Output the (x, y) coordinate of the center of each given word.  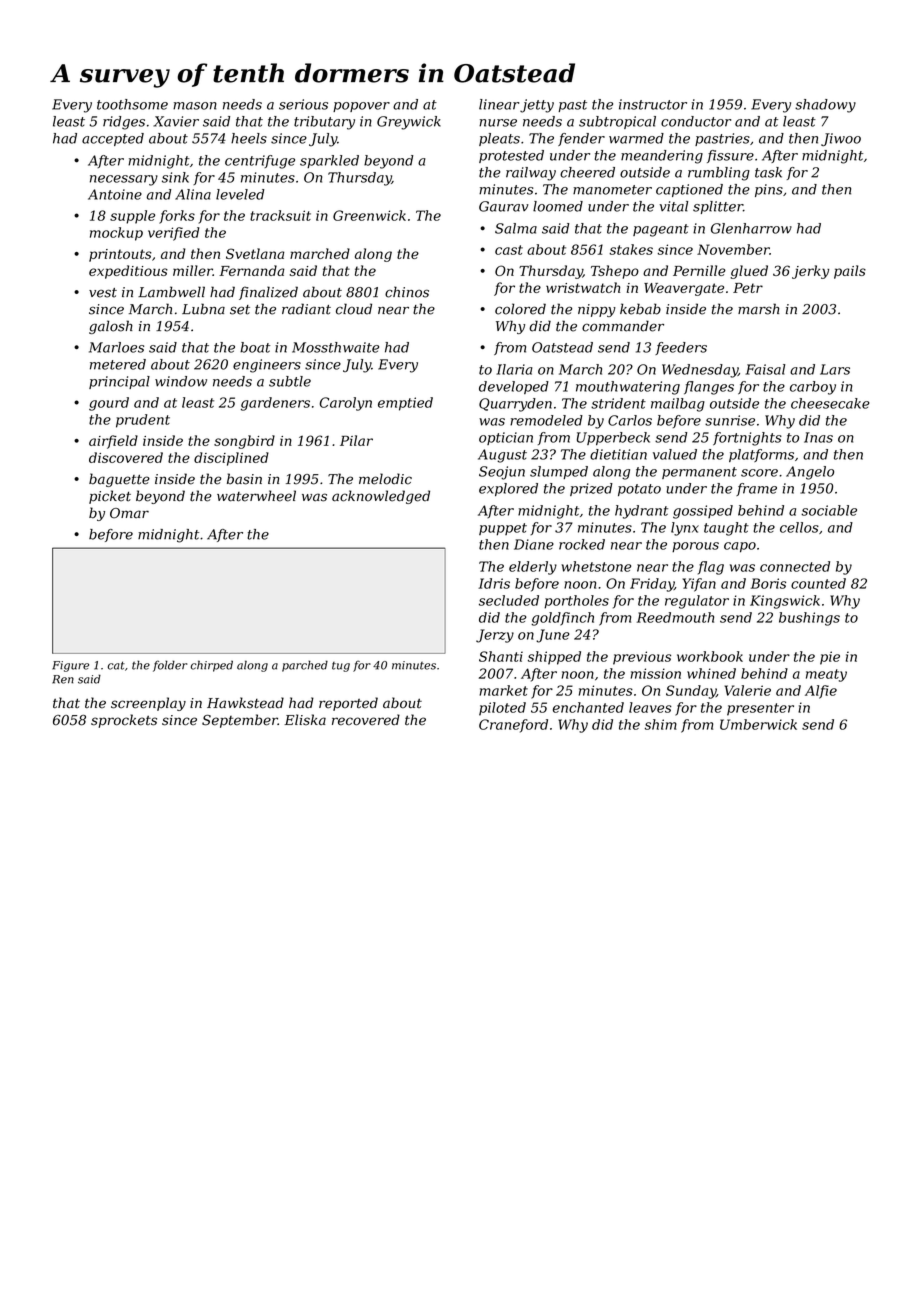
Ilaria (514, 369)
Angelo (810, 473)
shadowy (825, 106)
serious (303, 104)
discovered (126, 457)
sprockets (124, 721)
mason (195, 106)
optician (506, 438)
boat (255, 347)
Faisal (765, 369)
